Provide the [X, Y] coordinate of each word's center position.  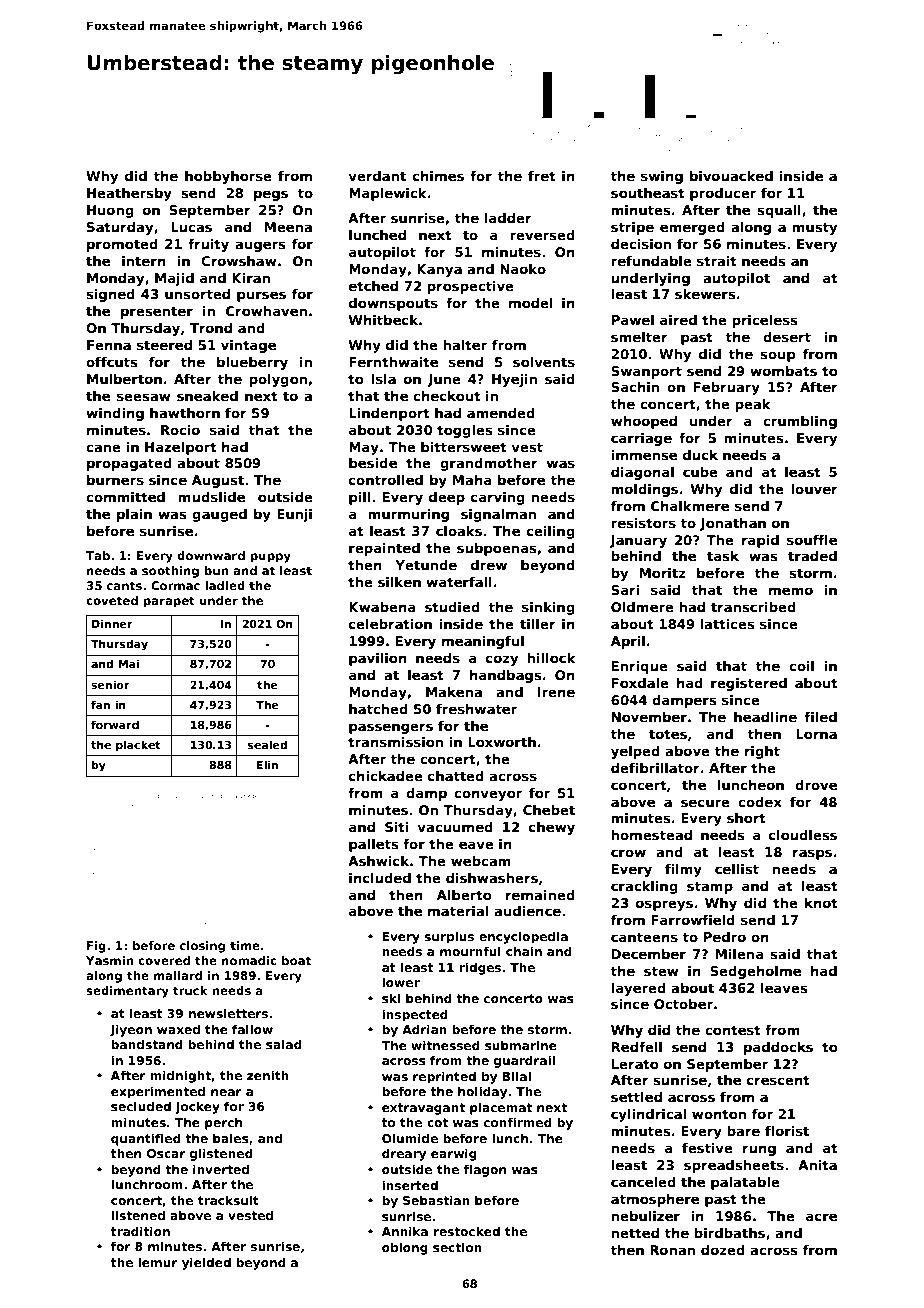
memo [791, 591]
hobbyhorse [228, 177]
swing [662, 177]
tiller [538, 624]
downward [211, 555]
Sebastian [436, 1200]
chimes [438, 176]
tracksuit [228, 1200]
